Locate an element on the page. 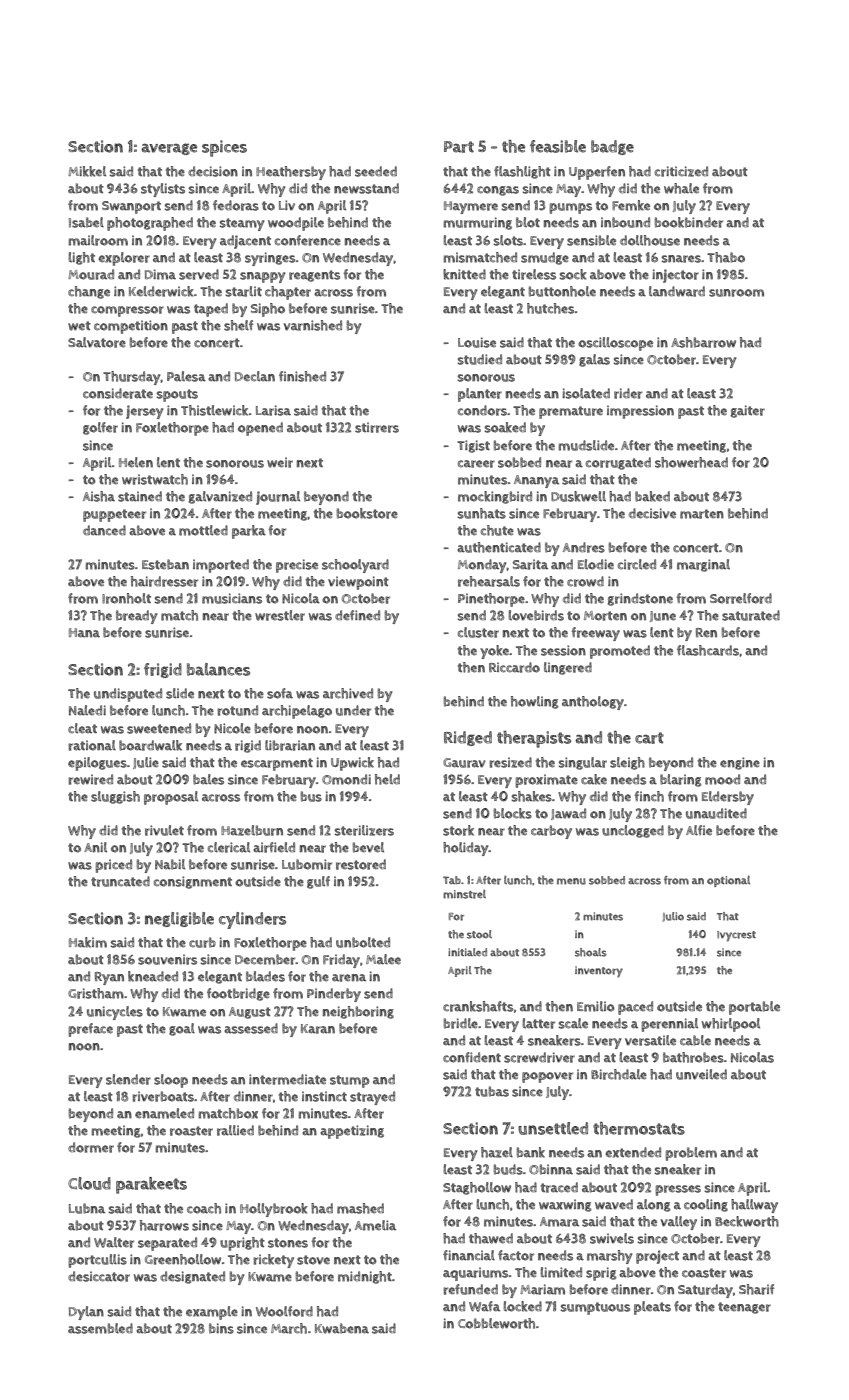 Image resolution: width=849 pixels, height=1400 pixels. average is located at coordinates (169, 149).
